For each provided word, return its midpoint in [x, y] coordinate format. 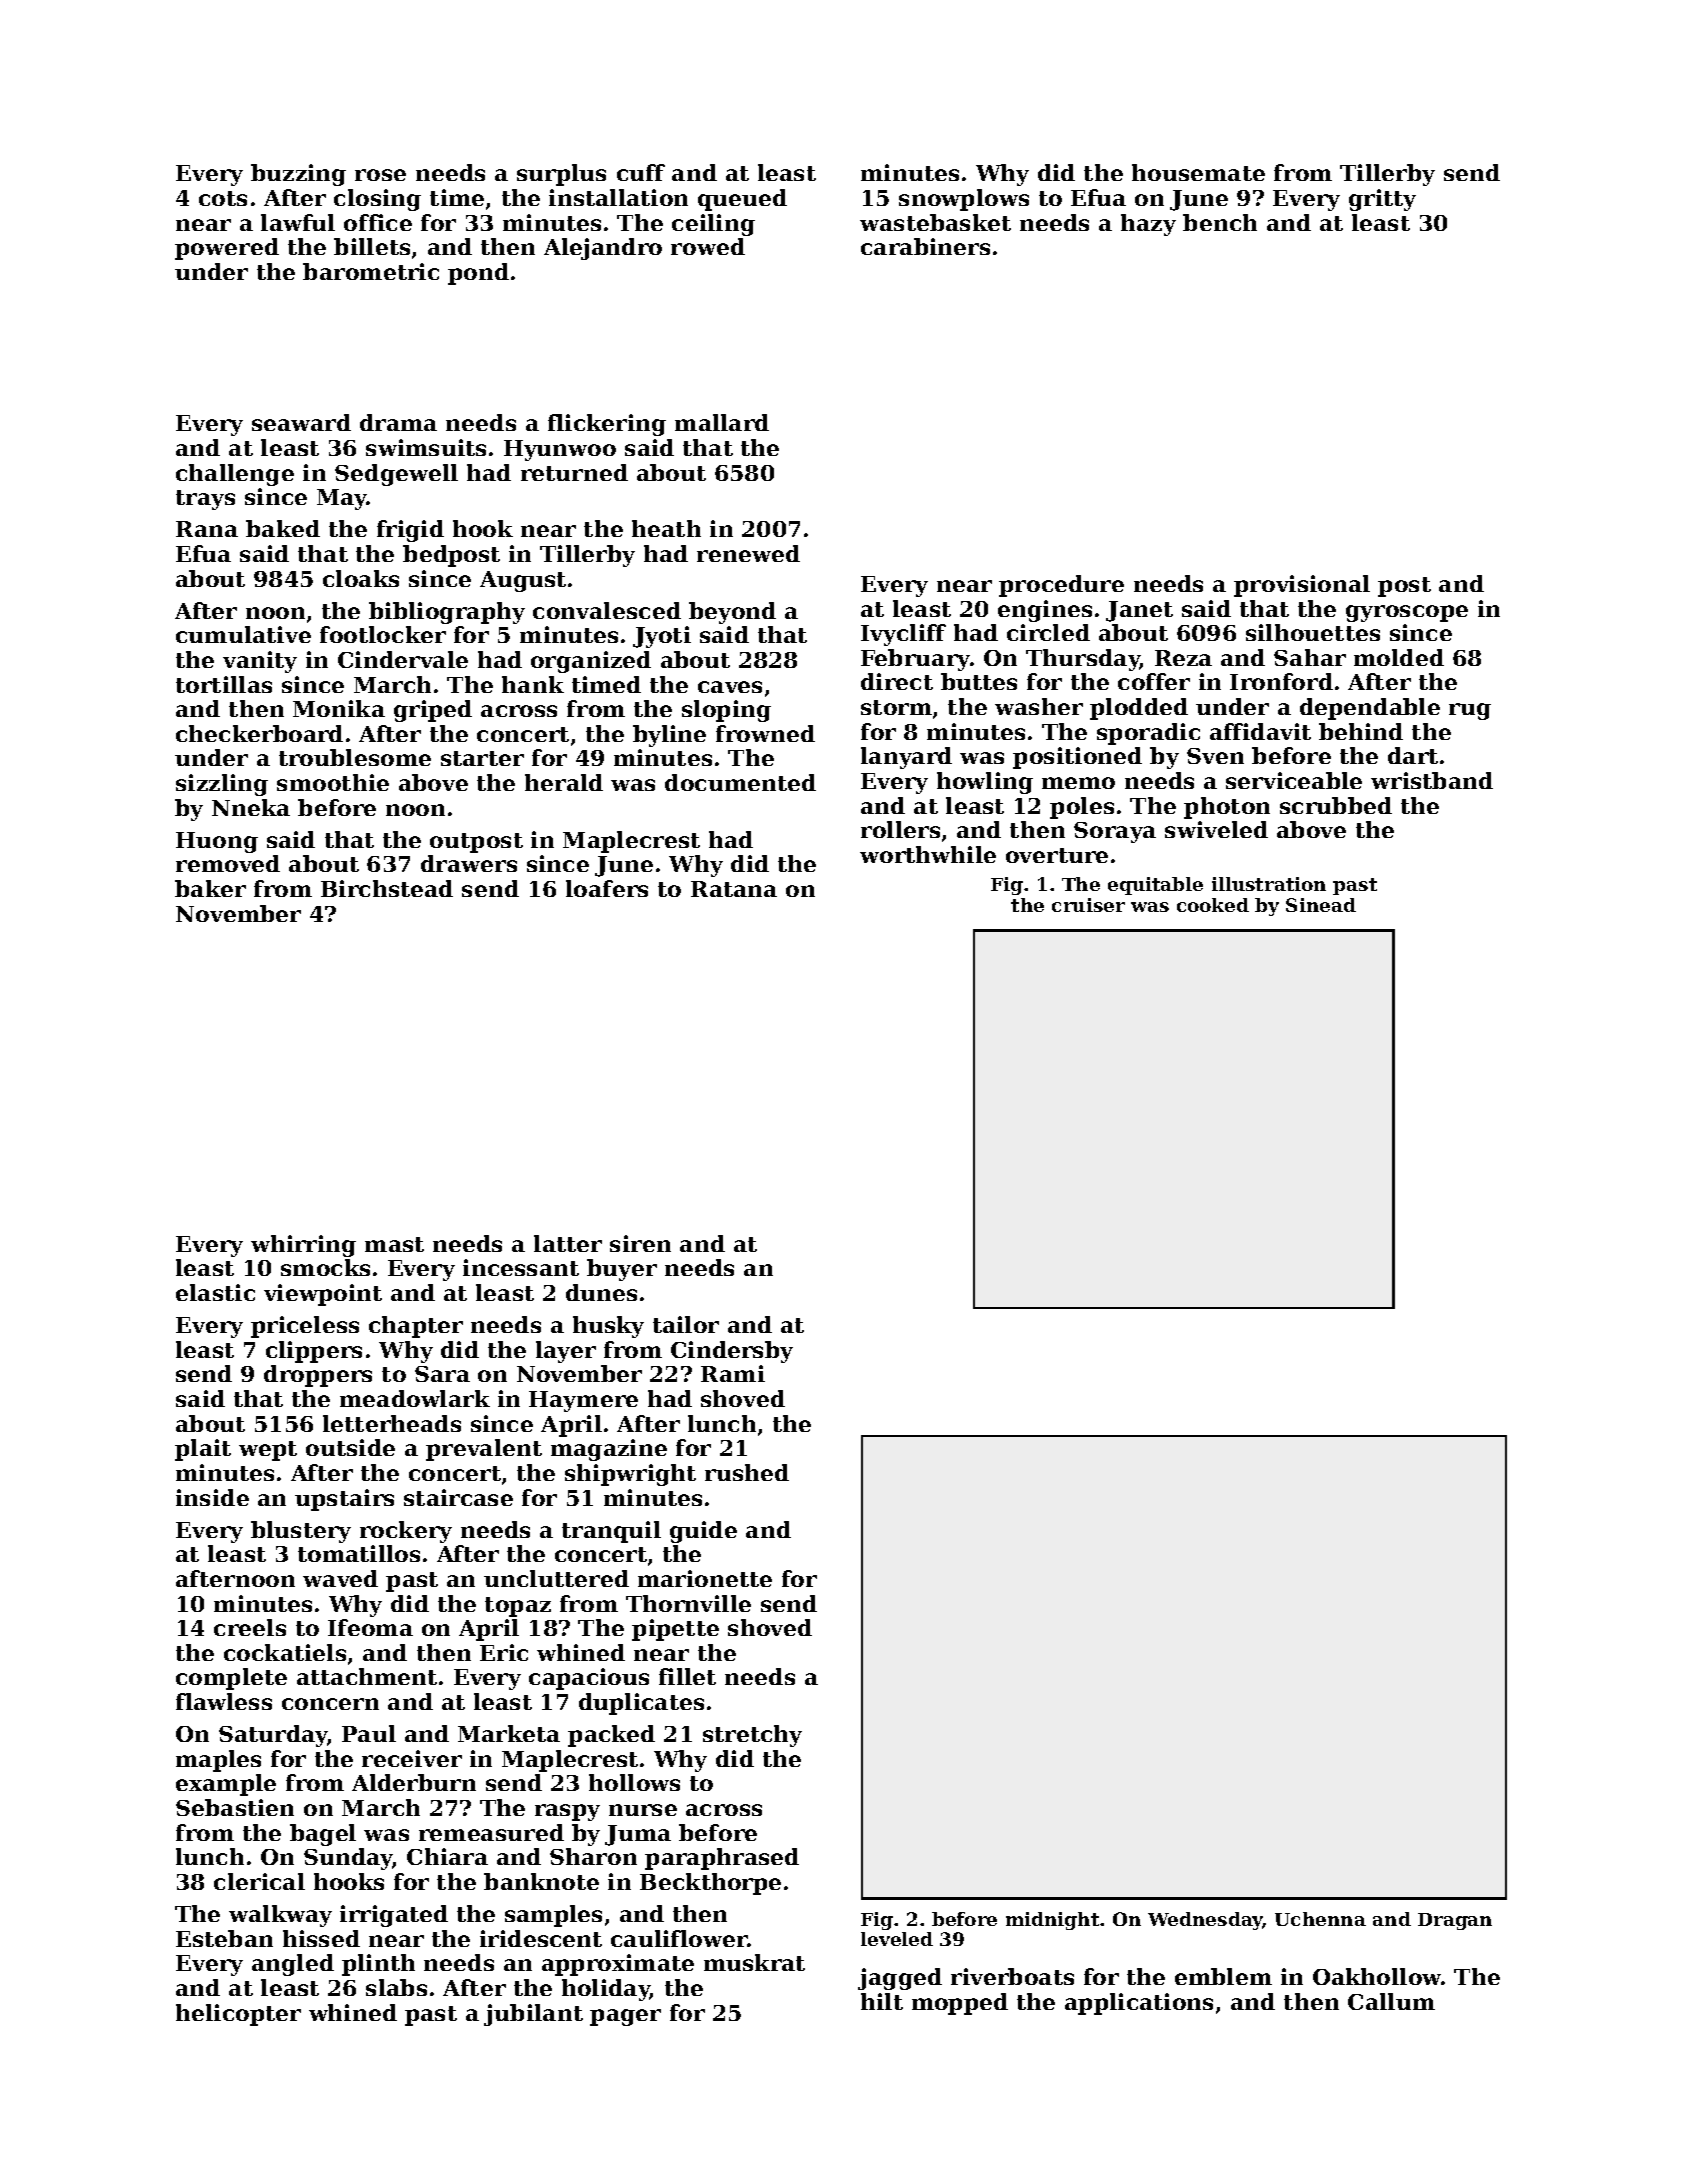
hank [533, 684]
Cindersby [732, 1352]
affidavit [1260, 731]
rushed [747, 1472]
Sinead [1321, 905]
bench [1220, 222]
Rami [733, 1373]
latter [568, 1243]
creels [250, 1627]
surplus [561, 175]
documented [740, 782]
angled [293, 1965]
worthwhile [928, 854]
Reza [1183, 658]
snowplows [964, 200]
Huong [217, 842]
